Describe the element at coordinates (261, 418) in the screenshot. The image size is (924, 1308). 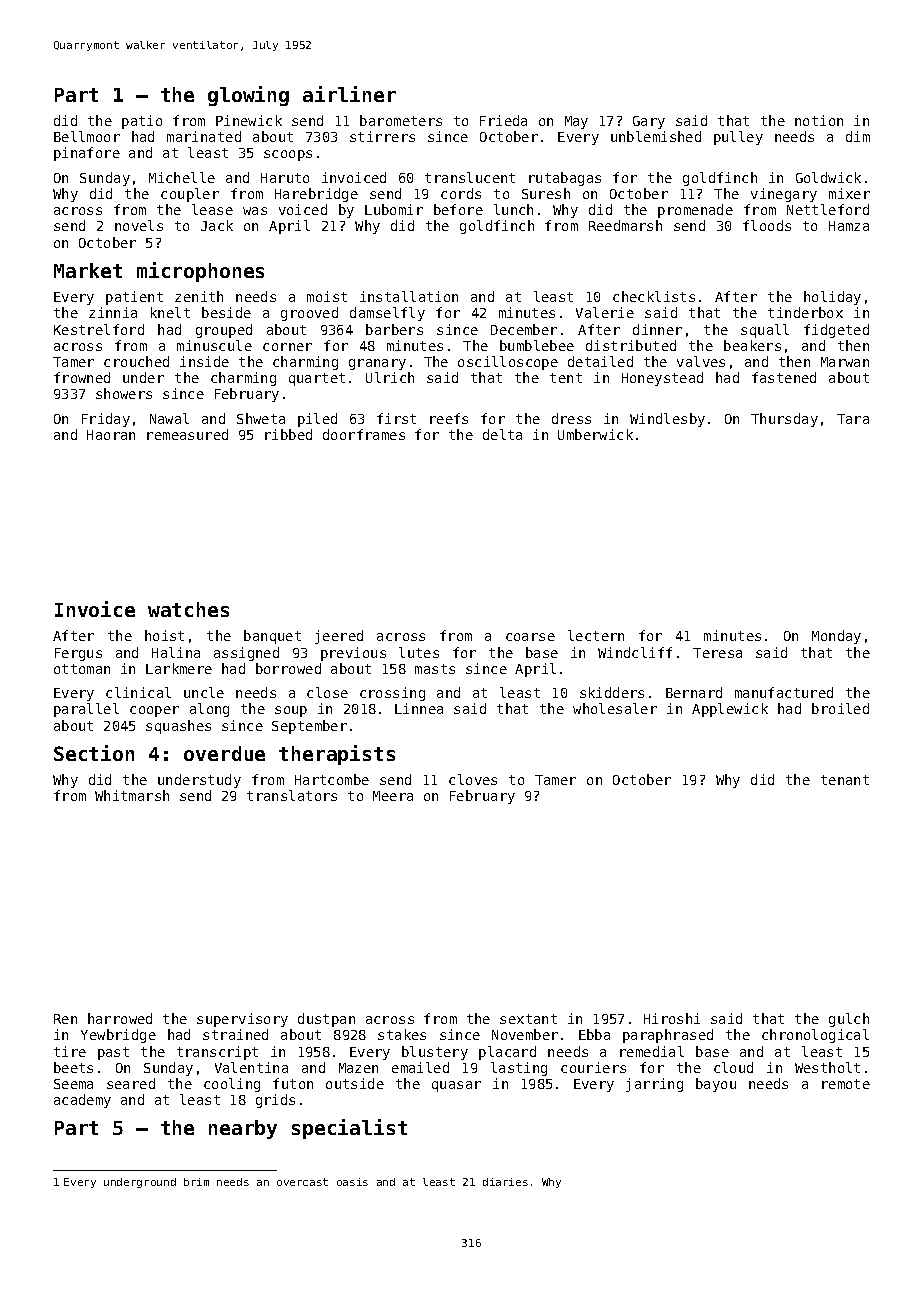
I see `Shweta` at that location.
